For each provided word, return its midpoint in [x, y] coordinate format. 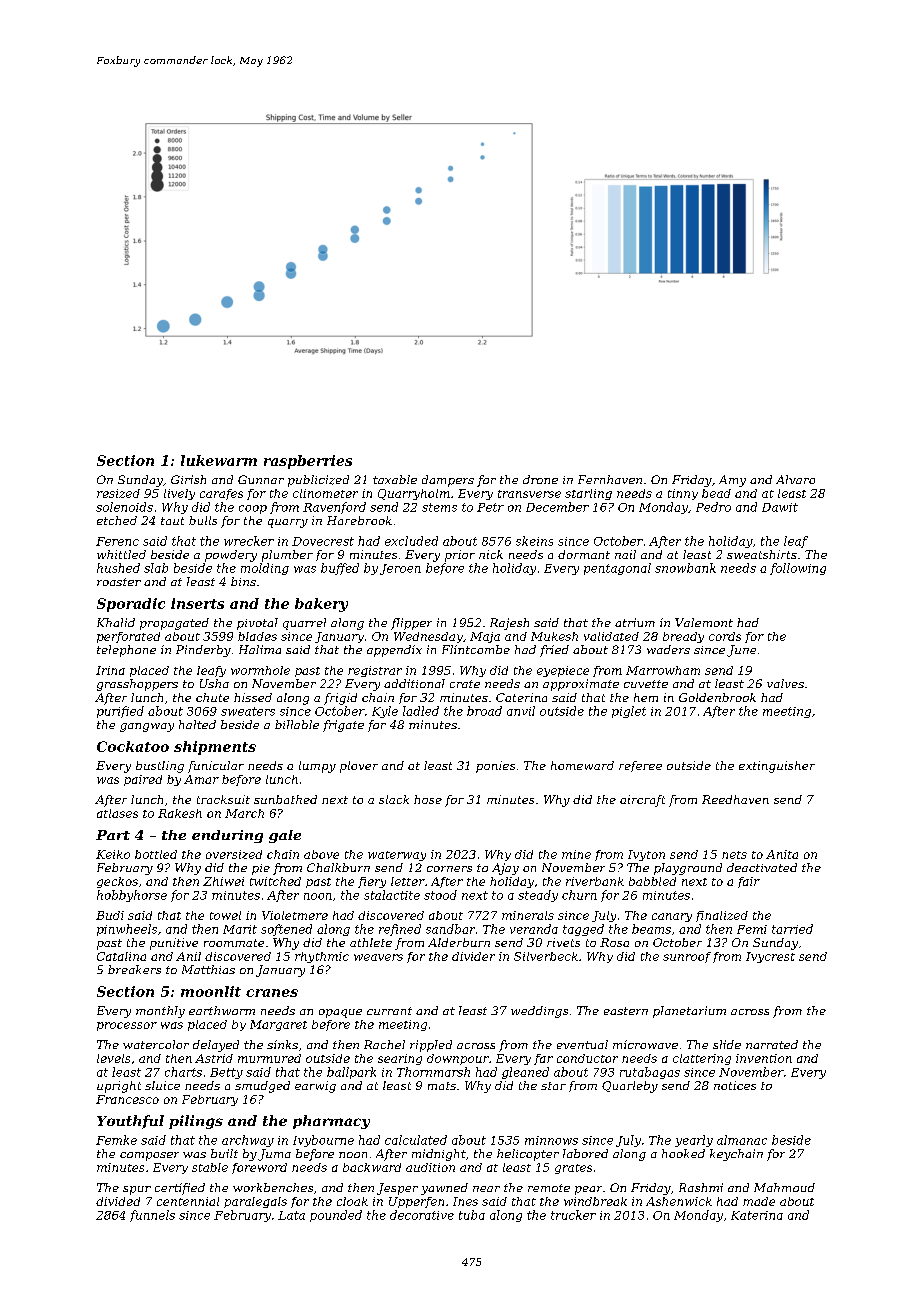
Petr [490, 507]
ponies [495, 767]
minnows [551, 1140]
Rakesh [180, 813]
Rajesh [509, 624]
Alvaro [795, 479]
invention [764, 1058]
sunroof [687, 957]
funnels [152, 1216]
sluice [162, 1085]
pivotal [257, 624]
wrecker [249, 541]
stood [440, 895]
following [798, 569]
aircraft [642, 801]
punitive [174, 944]
